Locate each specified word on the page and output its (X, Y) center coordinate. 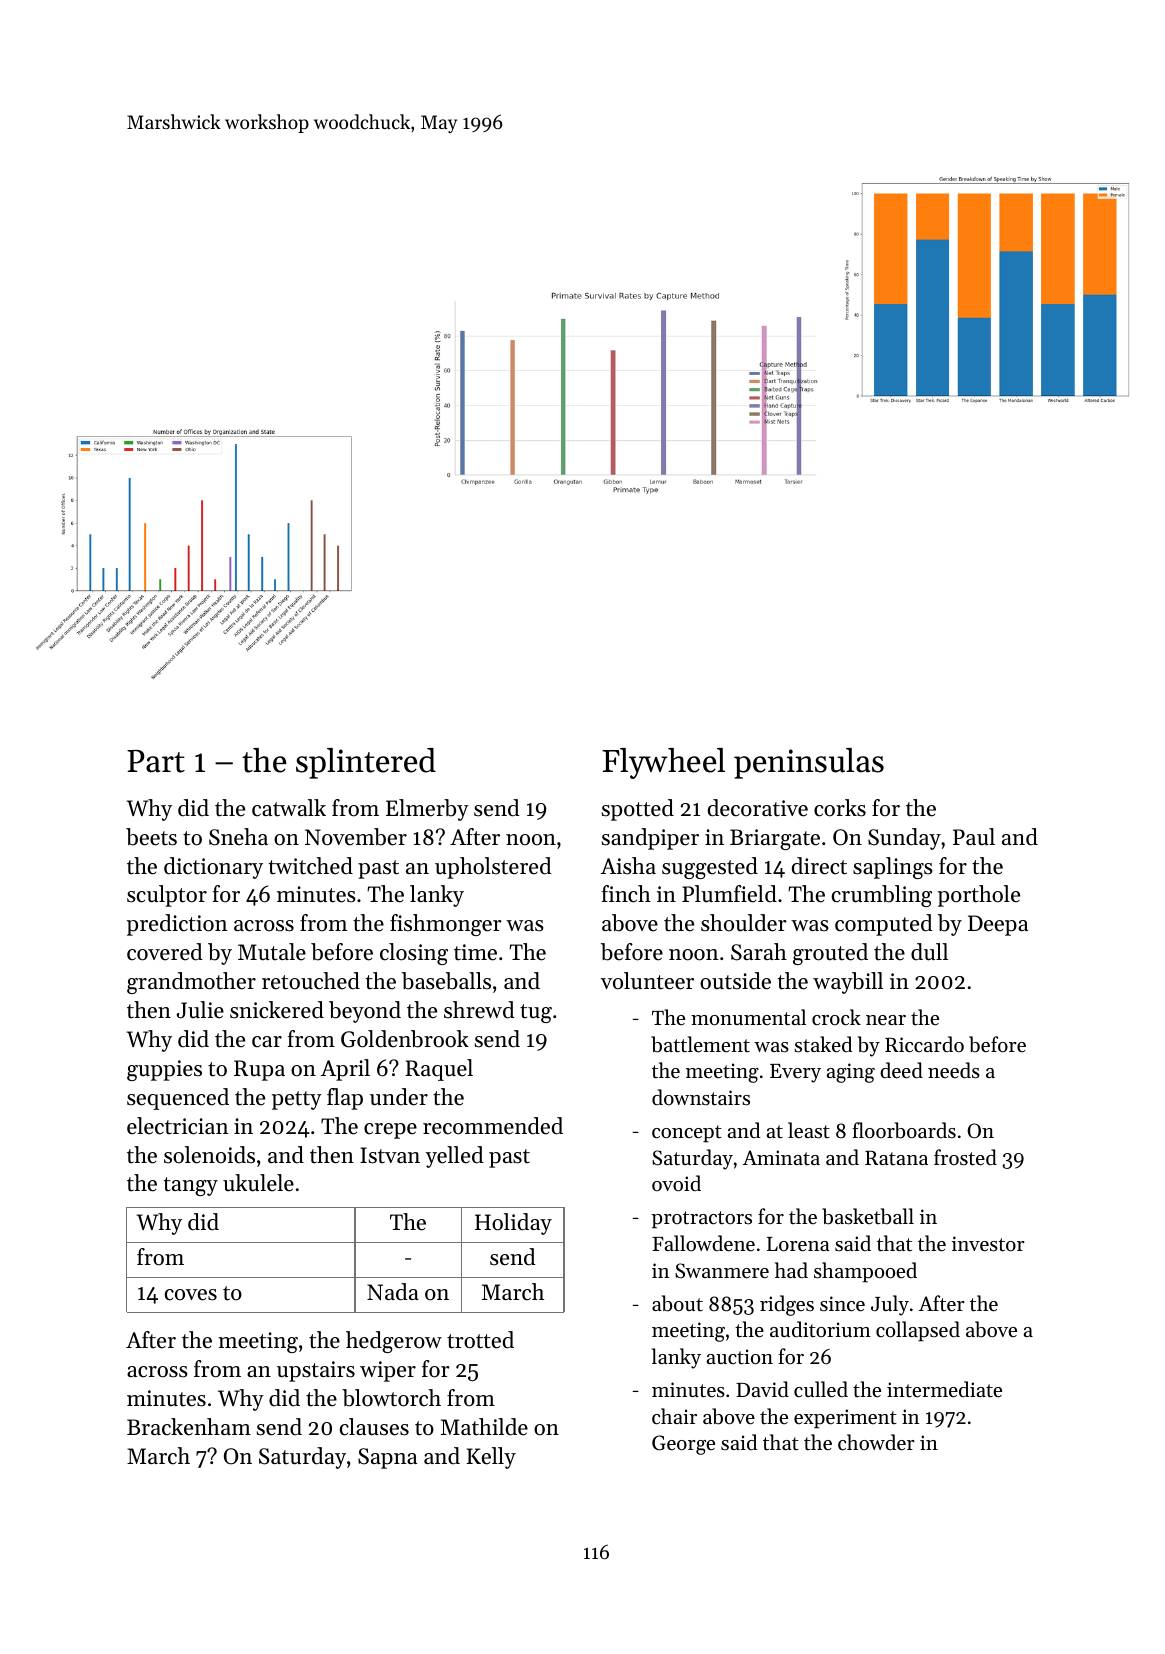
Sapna (387, 1458)
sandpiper (650, 839)
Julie (200, 1010)
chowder (876, 1442)
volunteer (647, 981)
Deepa (998, 925)
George (683, 1445)
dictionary (213, 868)
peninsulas (809, 763)
